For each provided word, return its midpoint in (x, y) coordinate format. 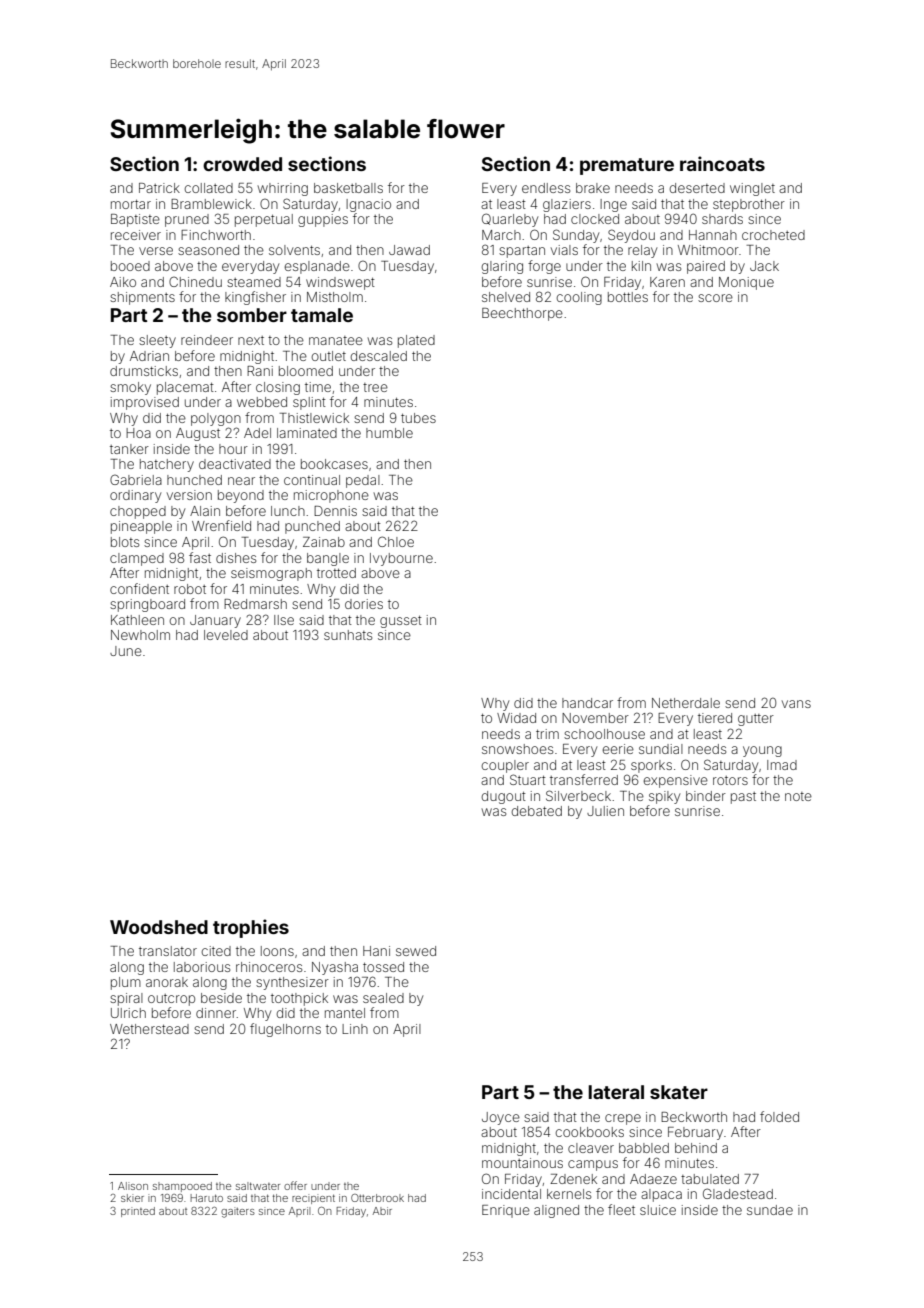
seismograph (271, 574)
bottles (628, 297)
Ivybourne (401, 559)
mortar (131, 204)
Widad (516, 718)
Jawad (409, 250)
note (798, 796)
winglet (752, 189)
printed (138, 1212)
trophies (251, 928)
